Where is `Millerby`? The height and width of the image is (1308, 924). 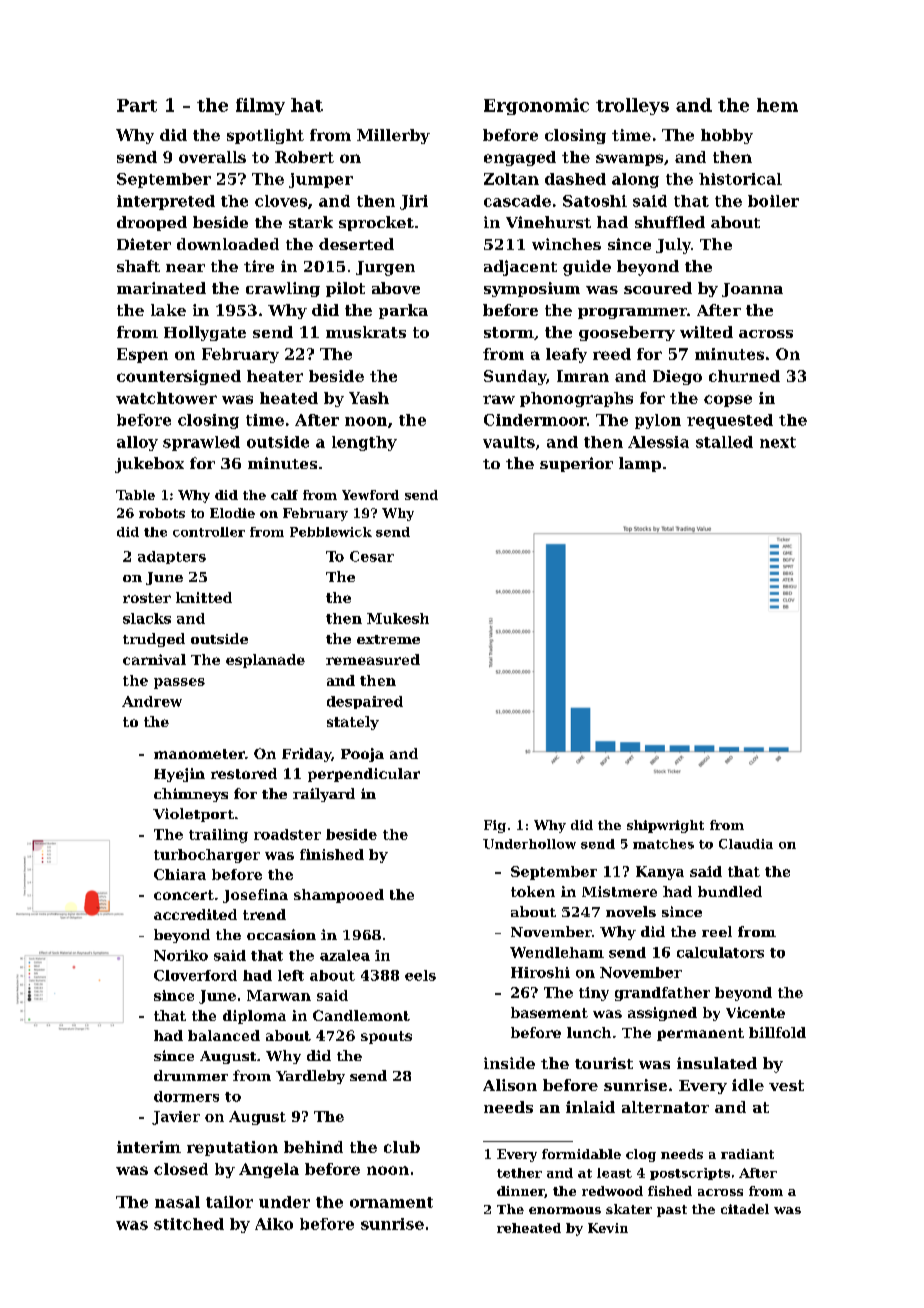 Millerby is located at coordinates (393, 136).
